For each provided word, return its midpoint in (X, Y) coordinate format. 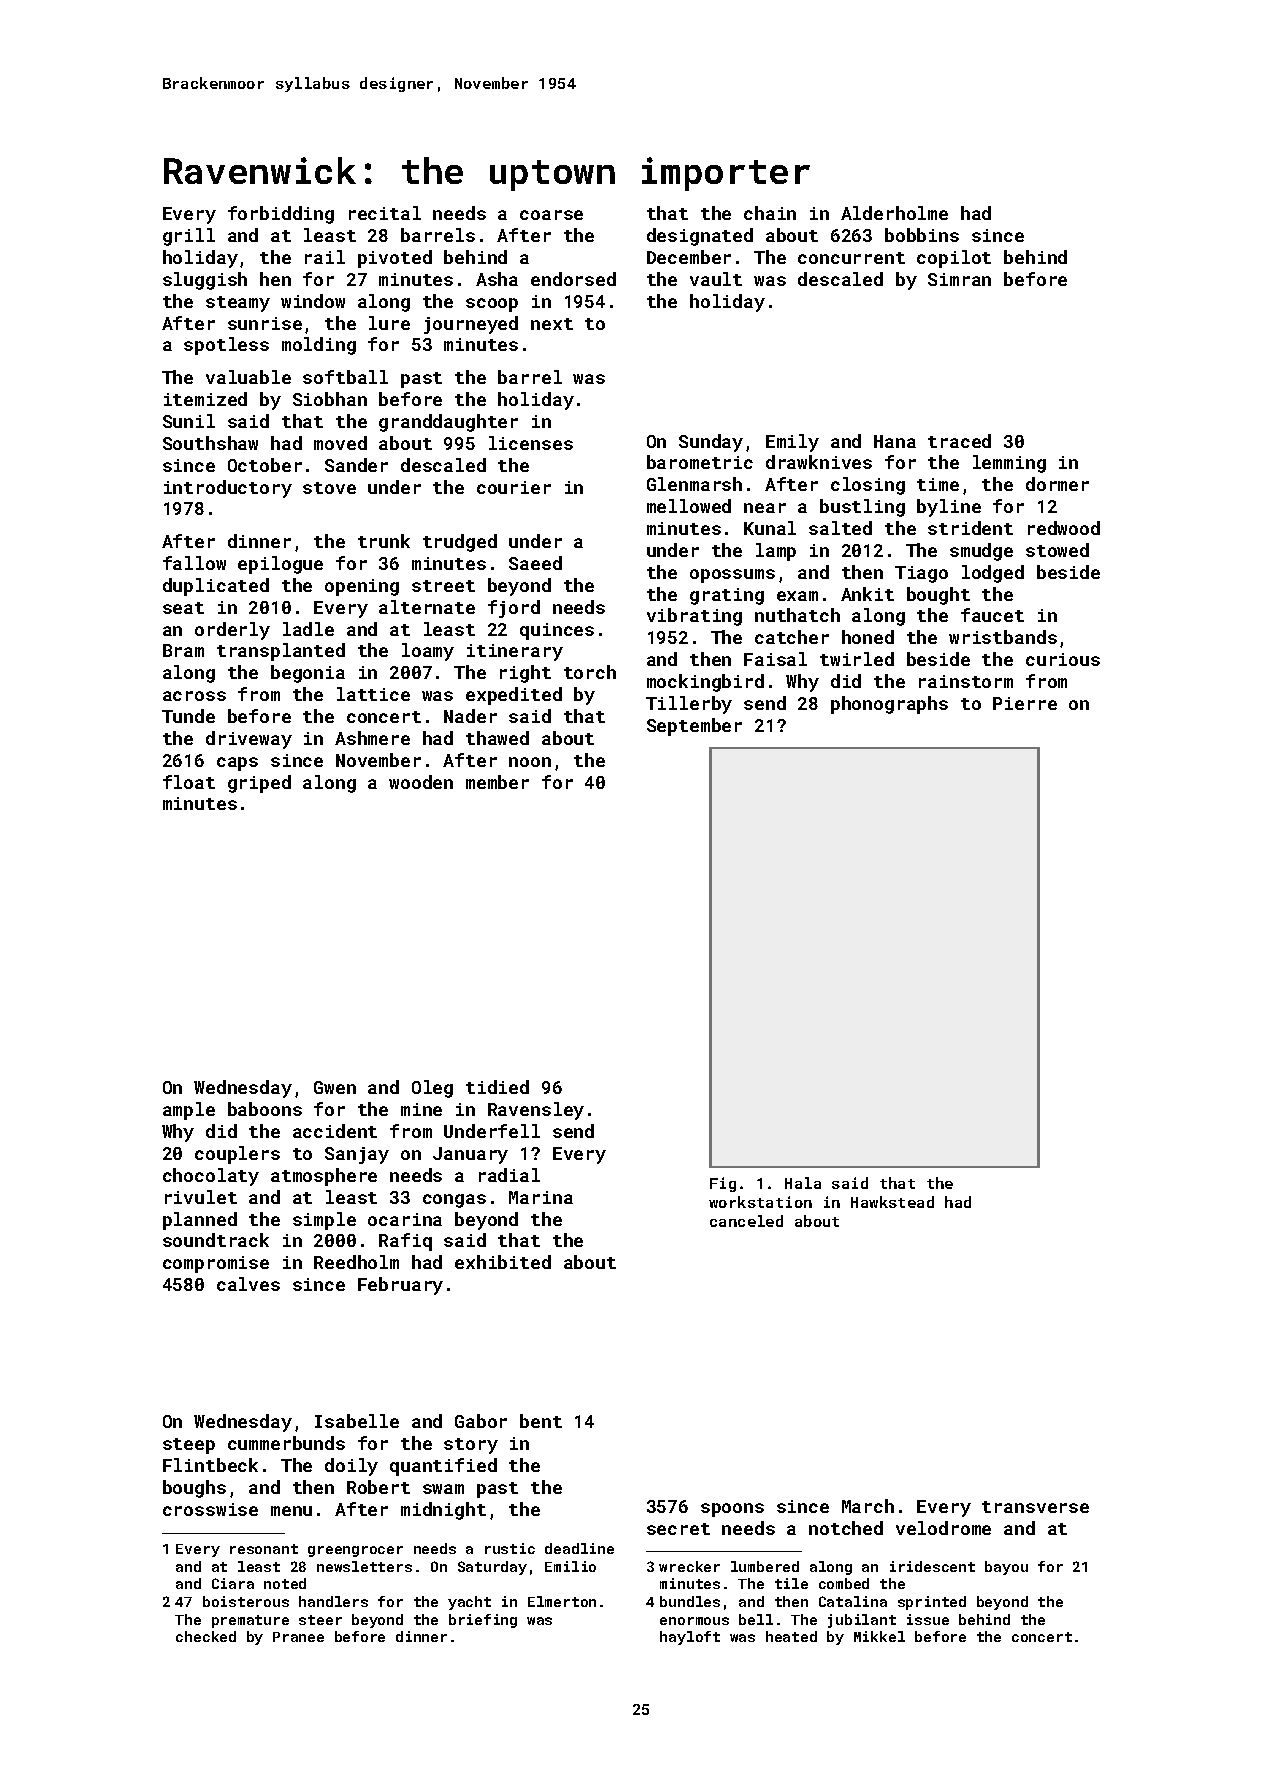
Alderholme (894, 213)
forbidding (281, 215)
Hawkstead (892, 1202)
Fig (723, 1184)
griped (259, 784)
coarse (551, 215)
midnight (443, 1511)
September (694, 727)
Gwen (335, 1087)
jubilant (862, 1621)
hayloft (690, 1638)
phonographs (889, 705)
